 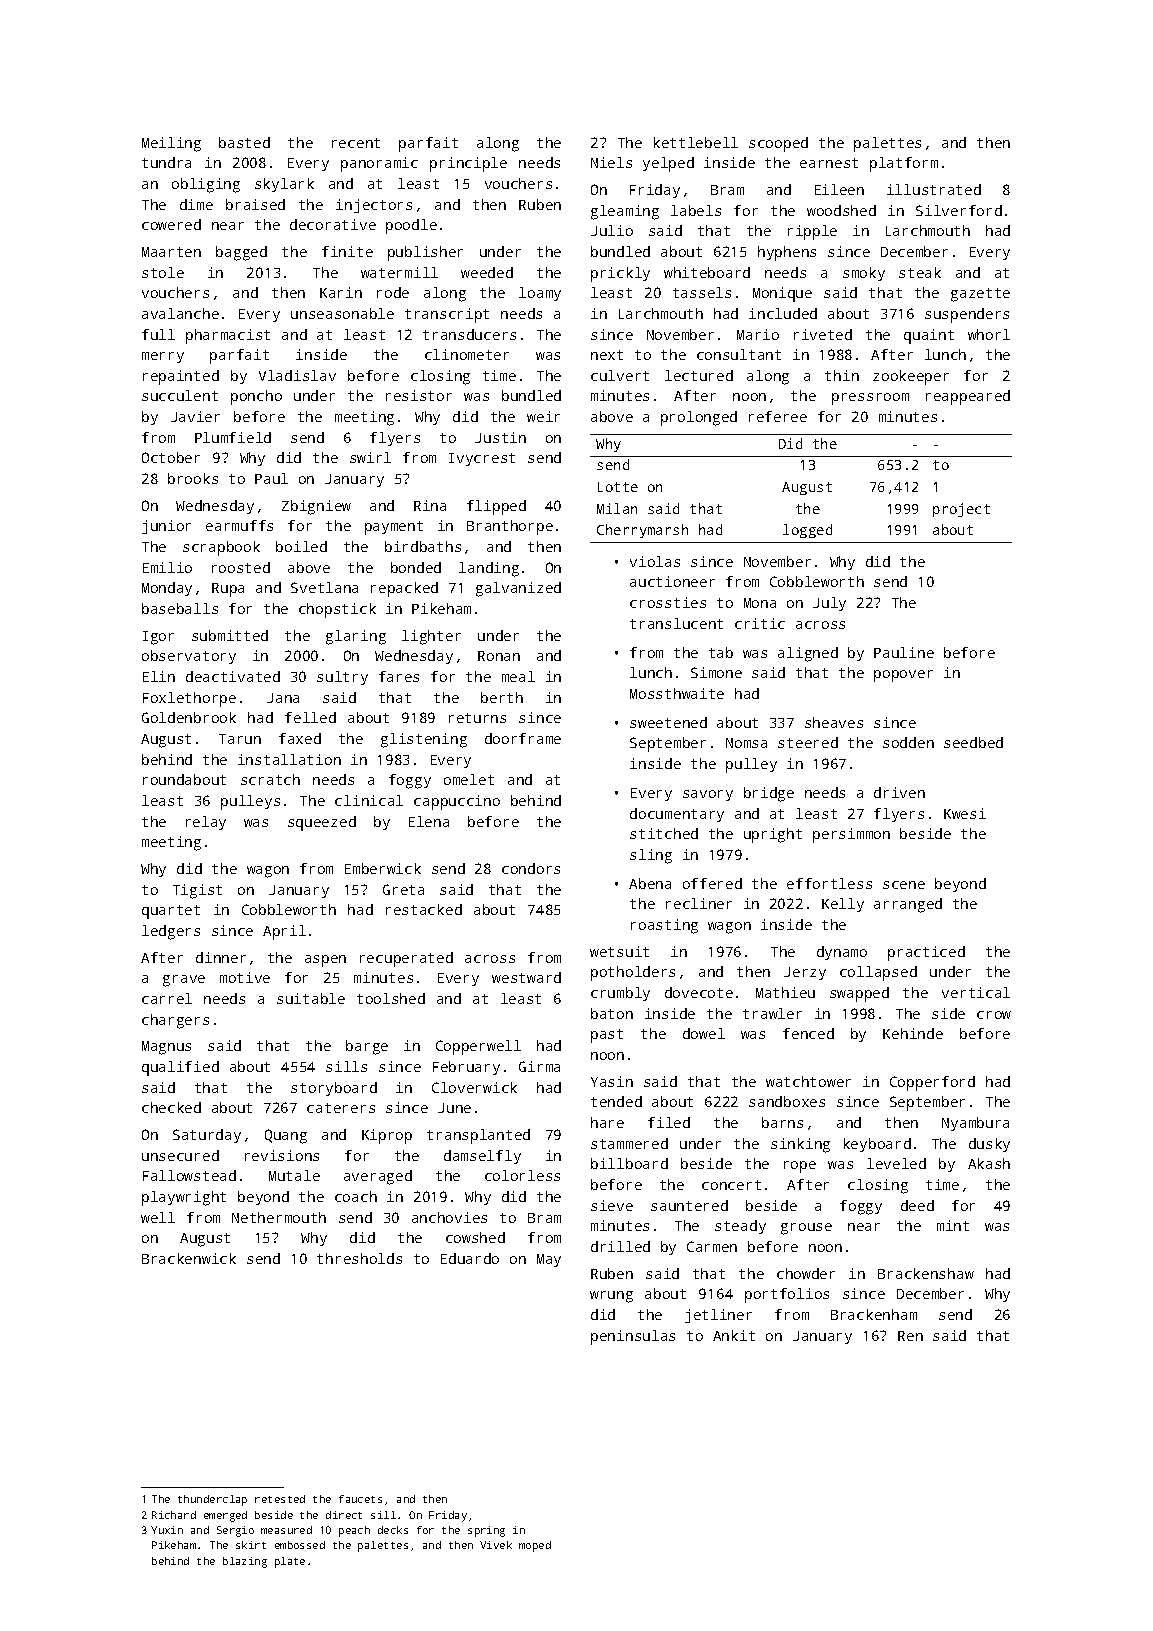 What do you see at coordinates (499, 656) in the document?
I see `Ronan` at bounding box center [499, 656].
